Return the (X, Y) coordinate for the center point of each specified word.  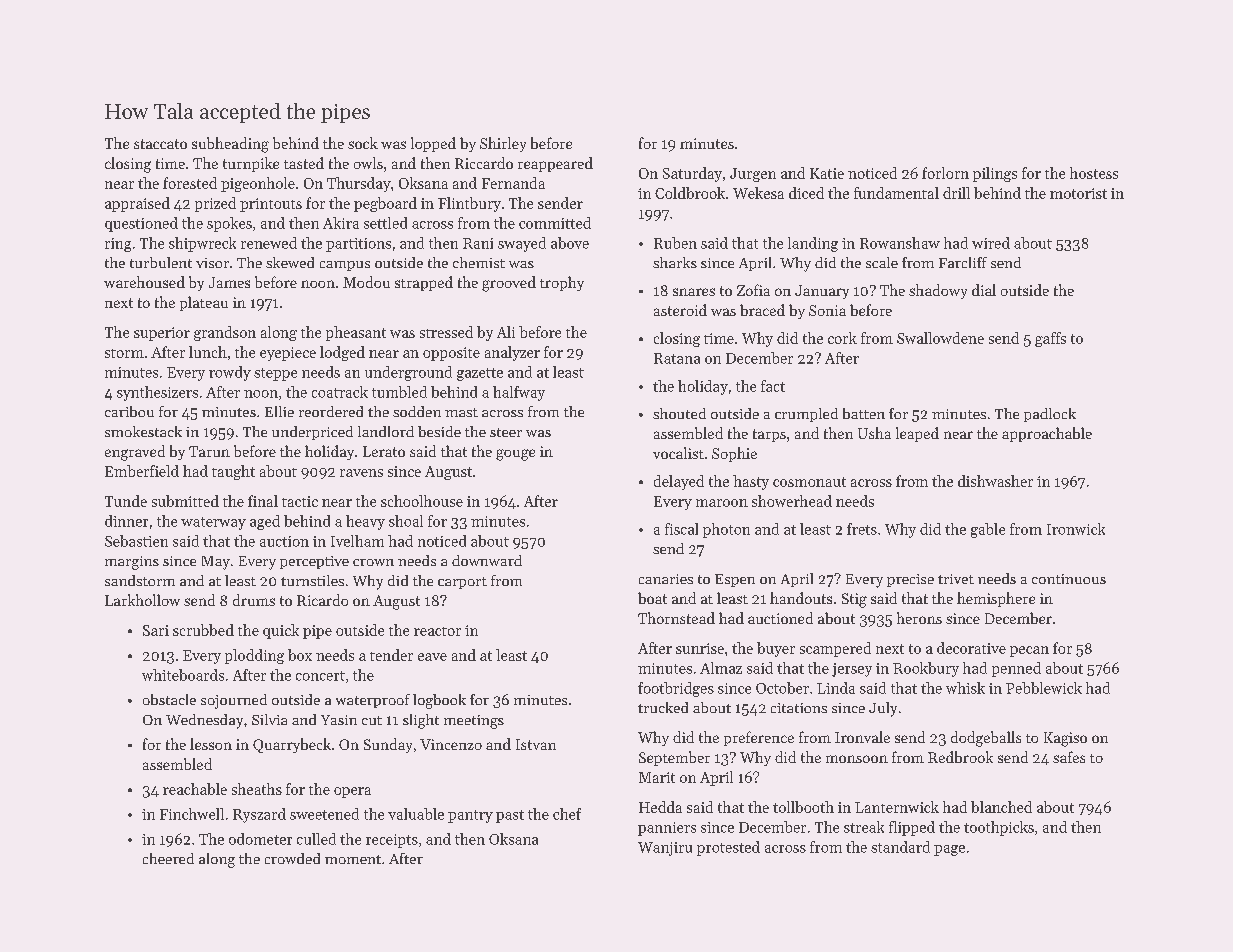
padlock (1050, 415)
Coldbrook (690, 193)
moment (353, 859)
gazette (480, 374)
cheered (168, 858)
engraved (135, 453)
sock (363, 143)
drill (956, 193)
